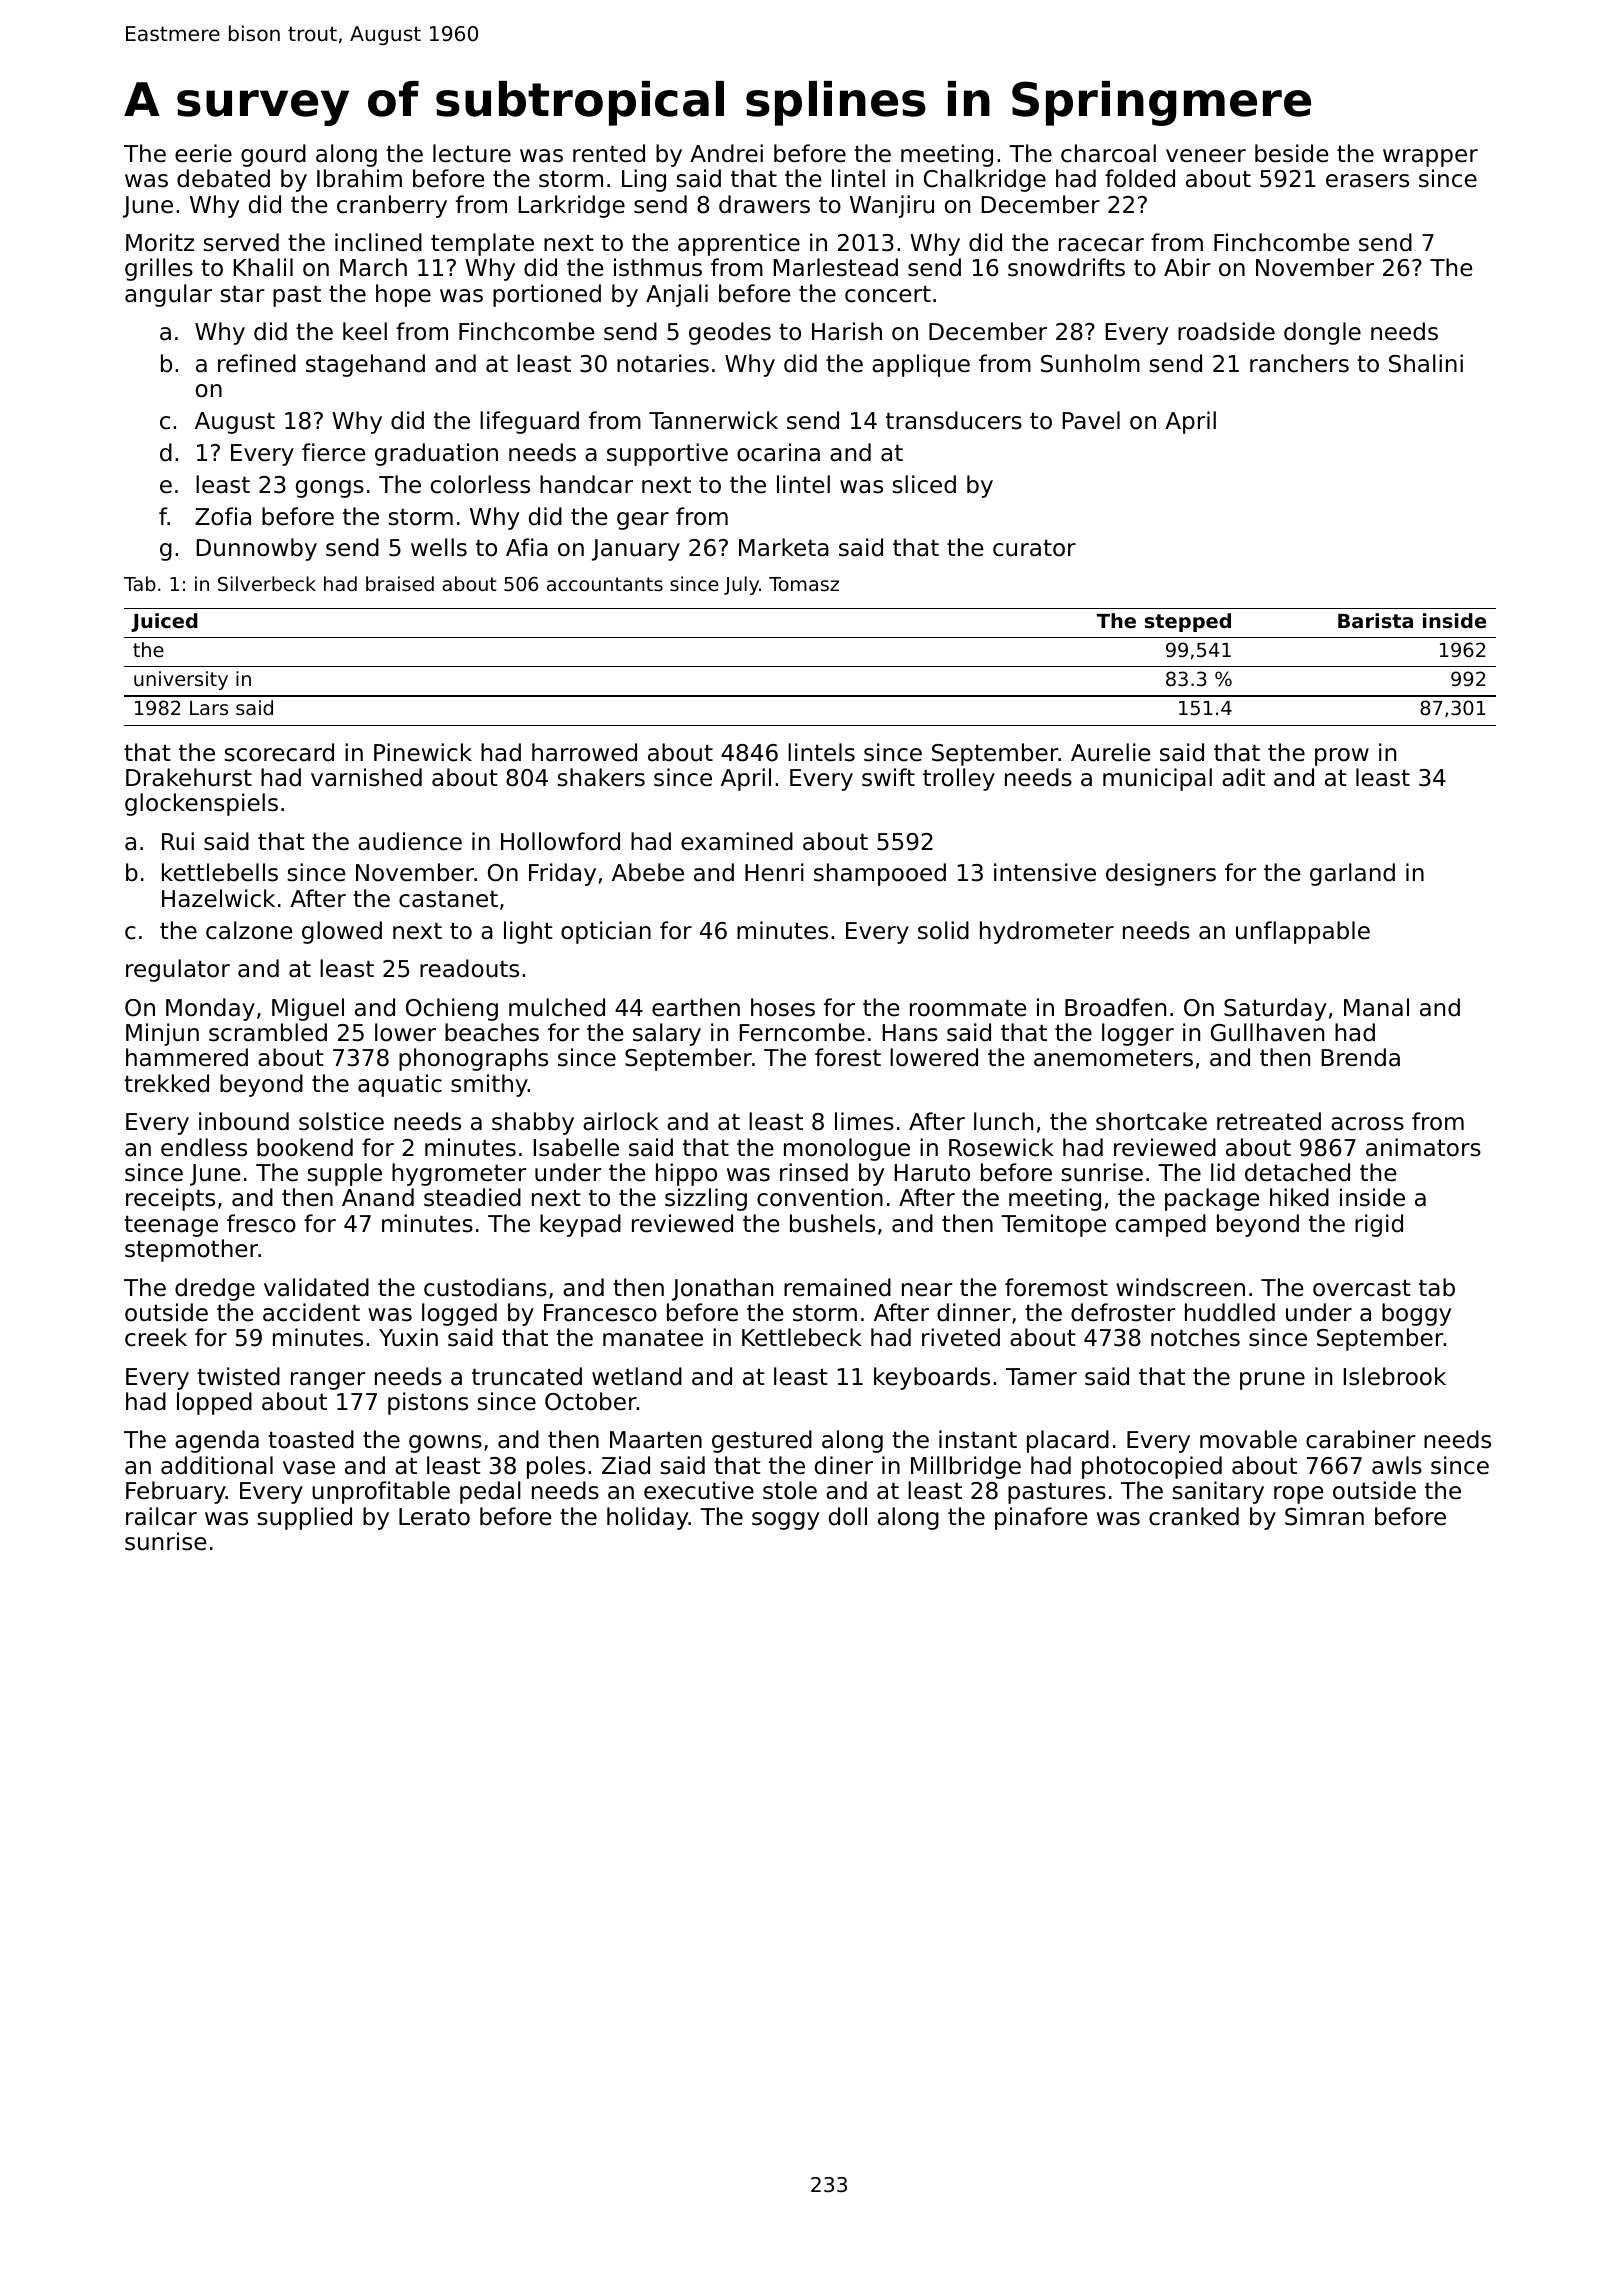  What do you see at coordinates (1230, 1312) in the page?
I see `huddled` at bounding box center [1230, 1312].
